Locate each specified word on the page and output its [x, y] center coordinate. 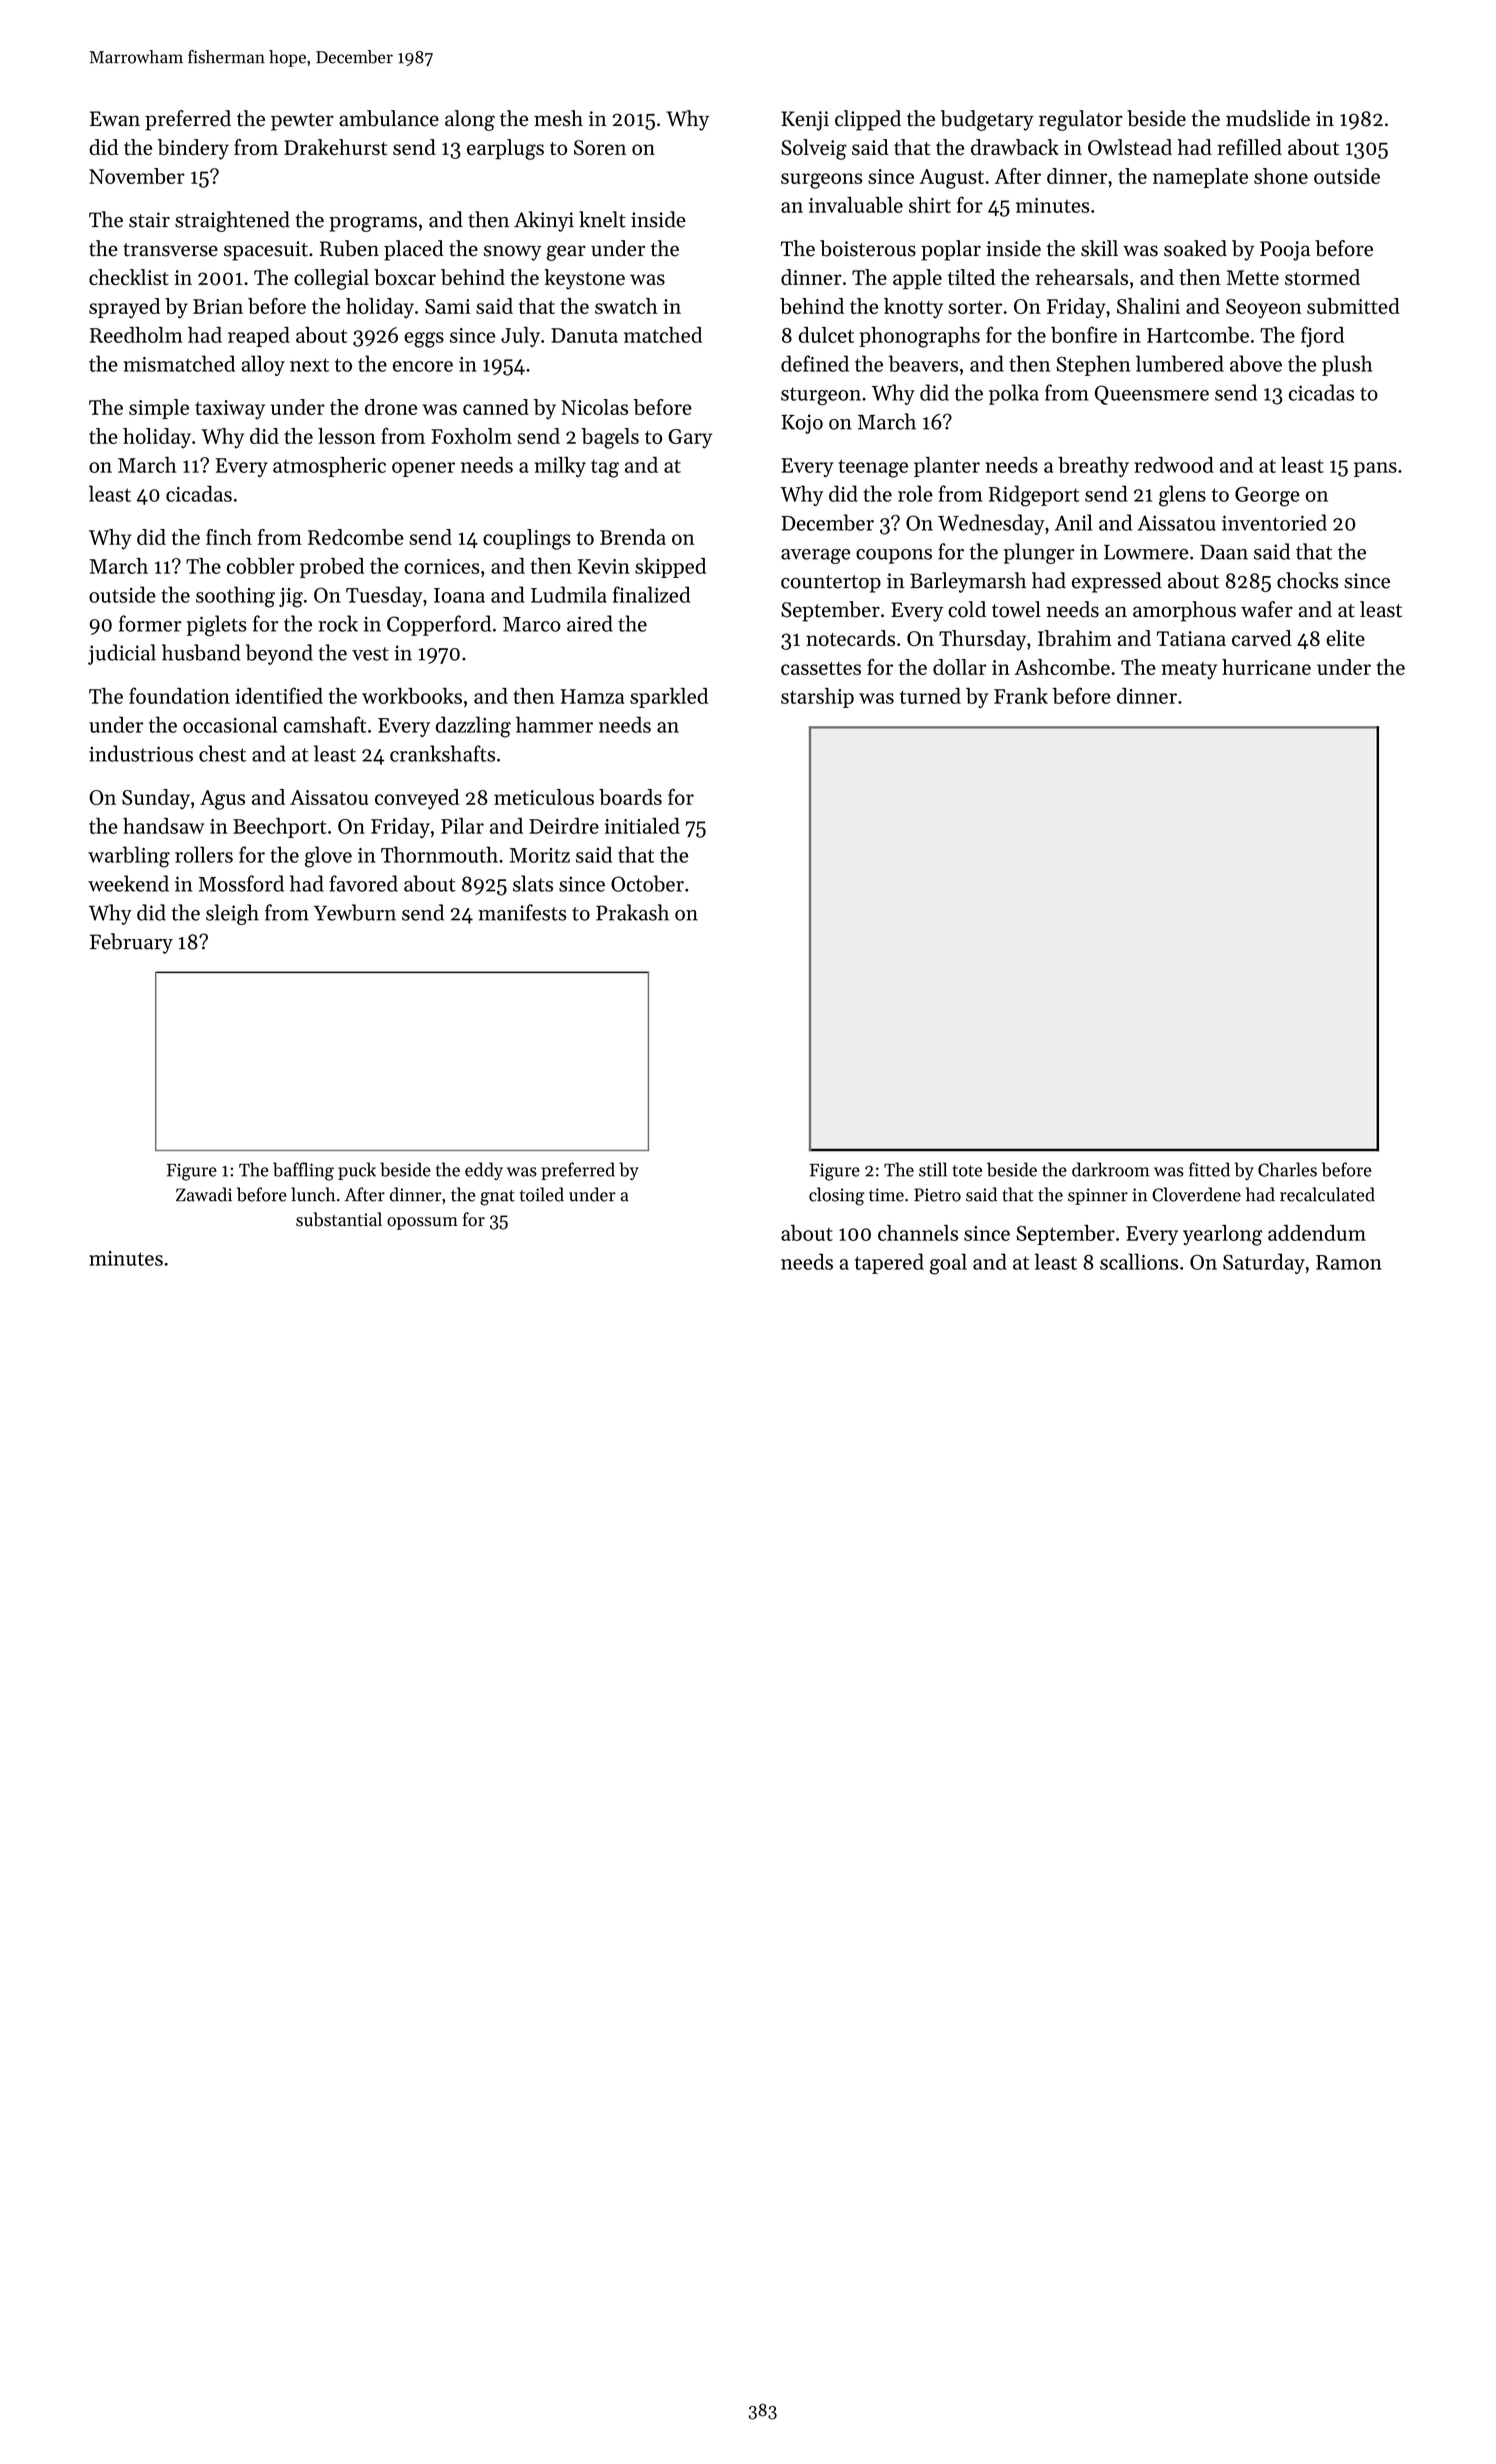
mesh [558, 118]
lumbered [1180, 363]
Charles [1287, 1169]
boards [630, 797]
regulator [1081, 120]
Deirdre [564, 826]
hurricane [1266, 667]
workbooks [412, 696]
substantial [339, 1219]
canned [496, 407]
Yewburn [355, 912]
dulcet [826, 335]
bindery [193, 149]
